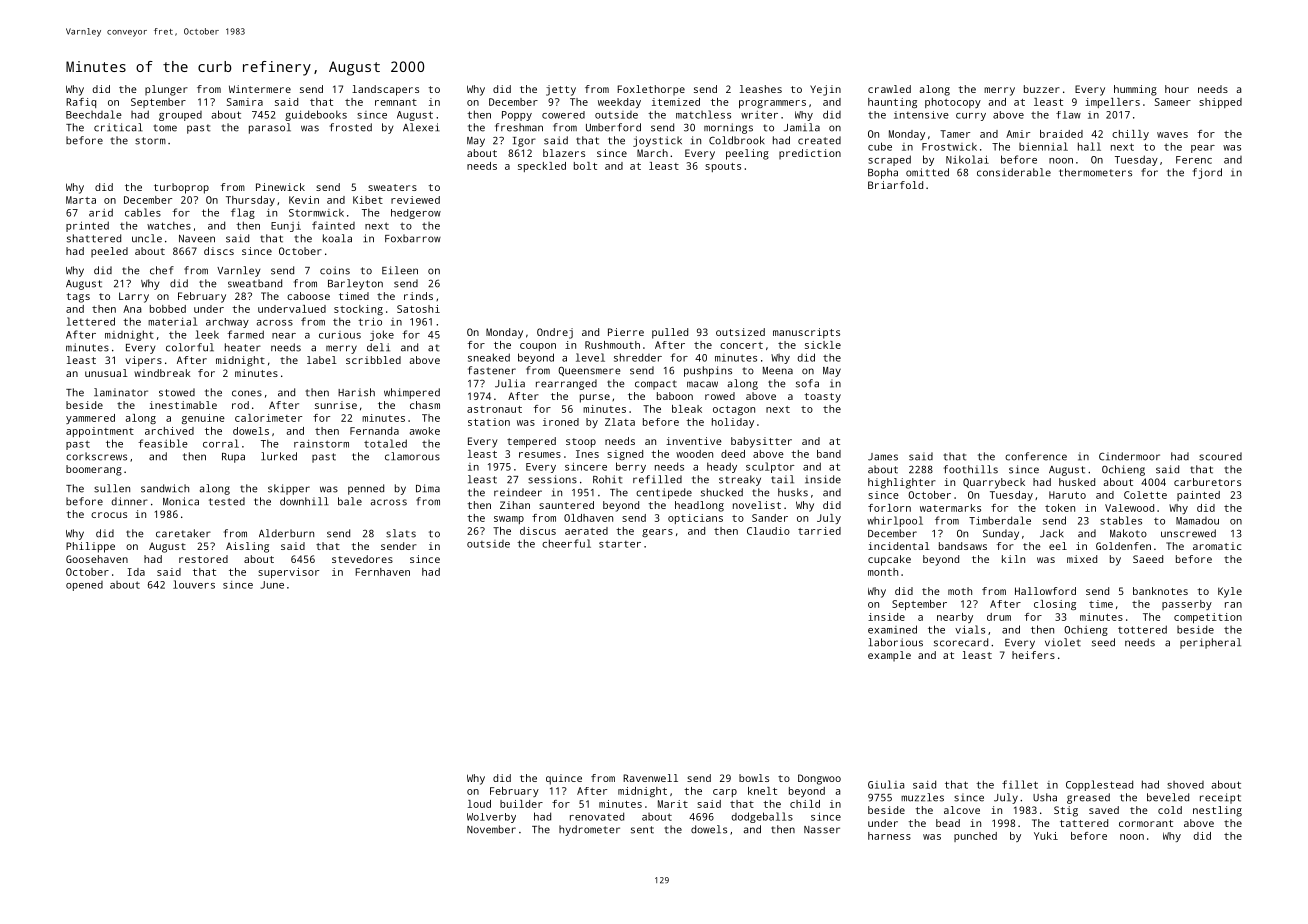 The image size is (1308, 924). I want to click on jetty, so click(561, 90).
